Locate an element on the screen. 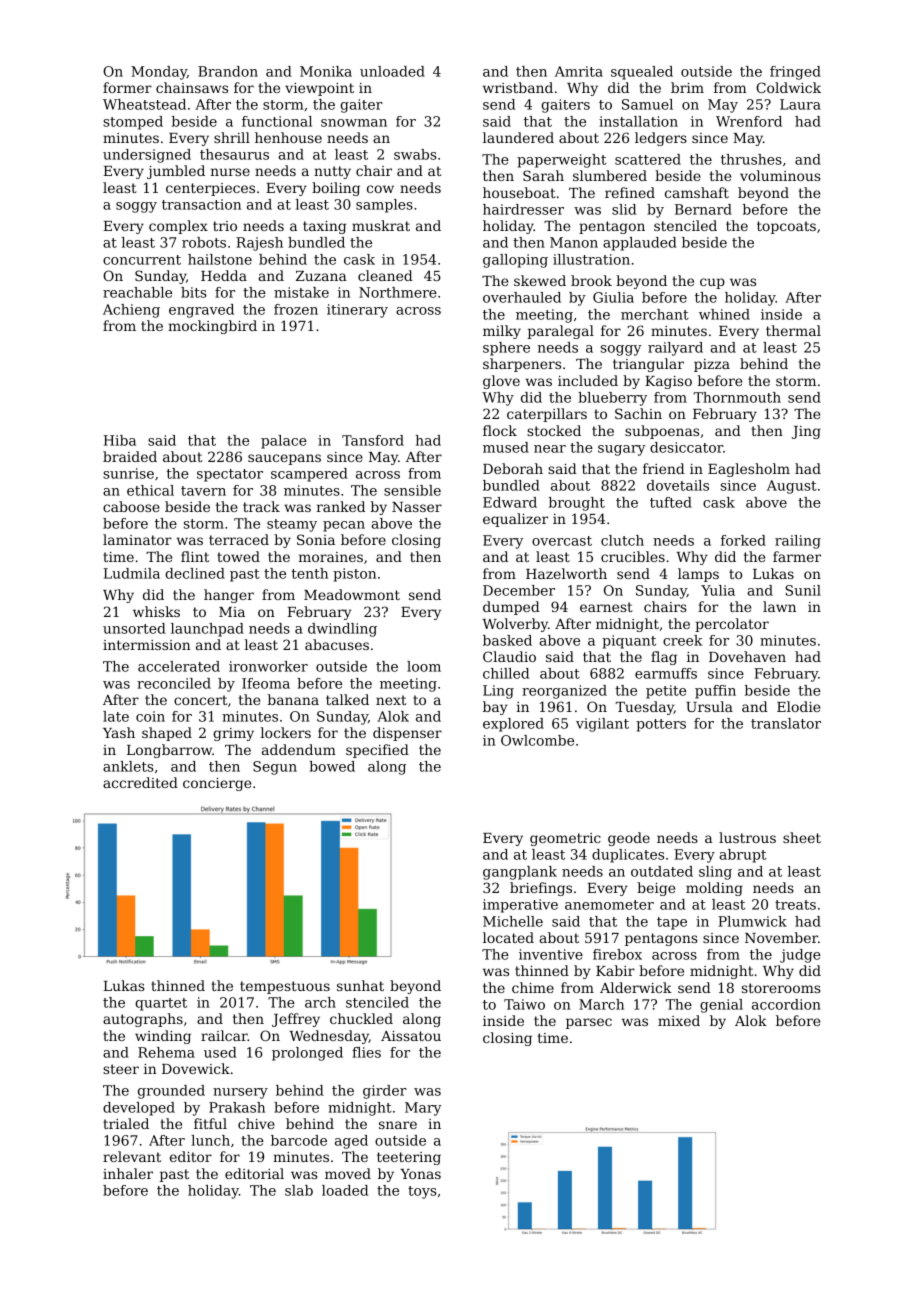  Tansford is located at coordinates (373, 440).
